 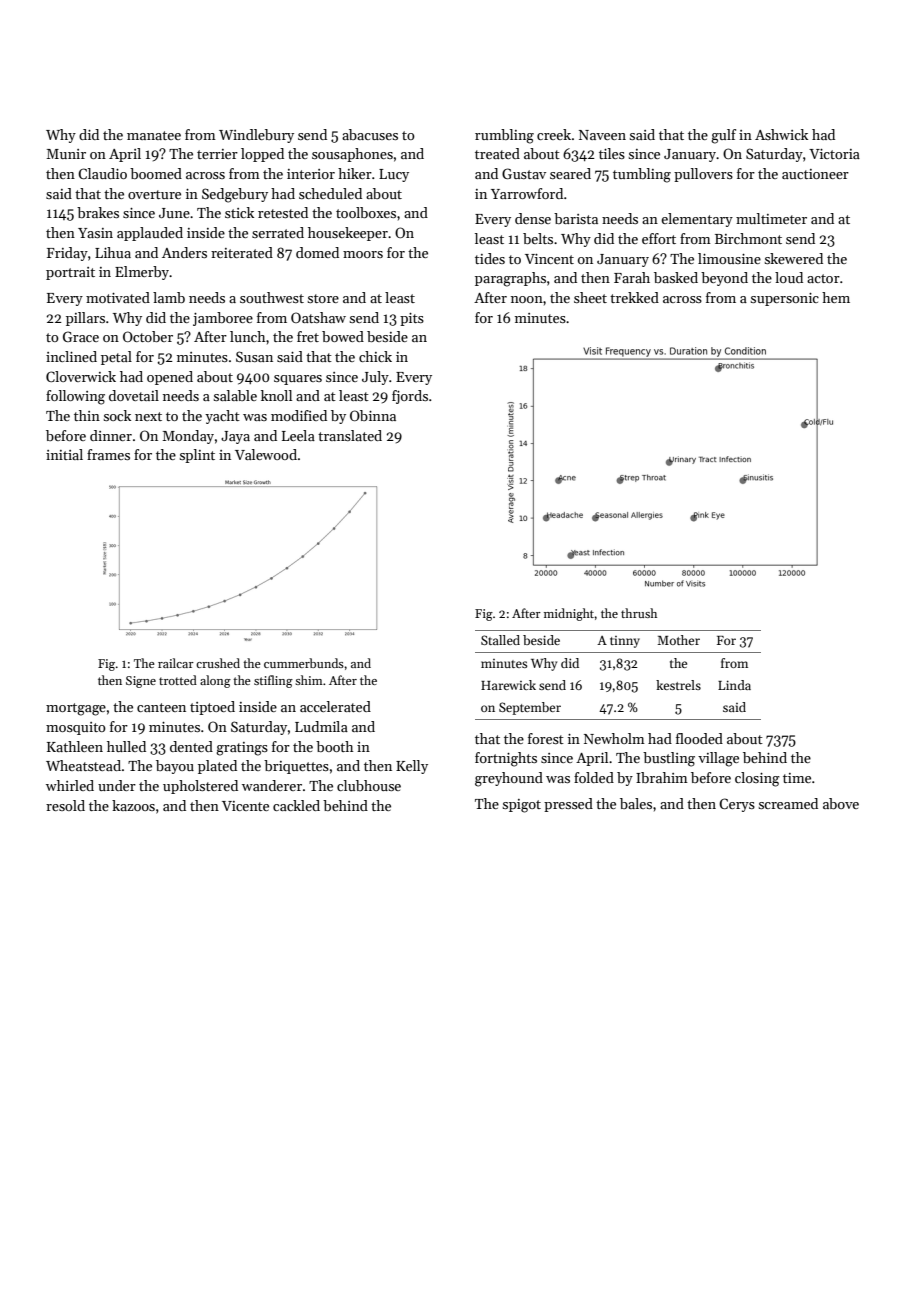 I want to click on jamboree, so click(x=223, y=319).
